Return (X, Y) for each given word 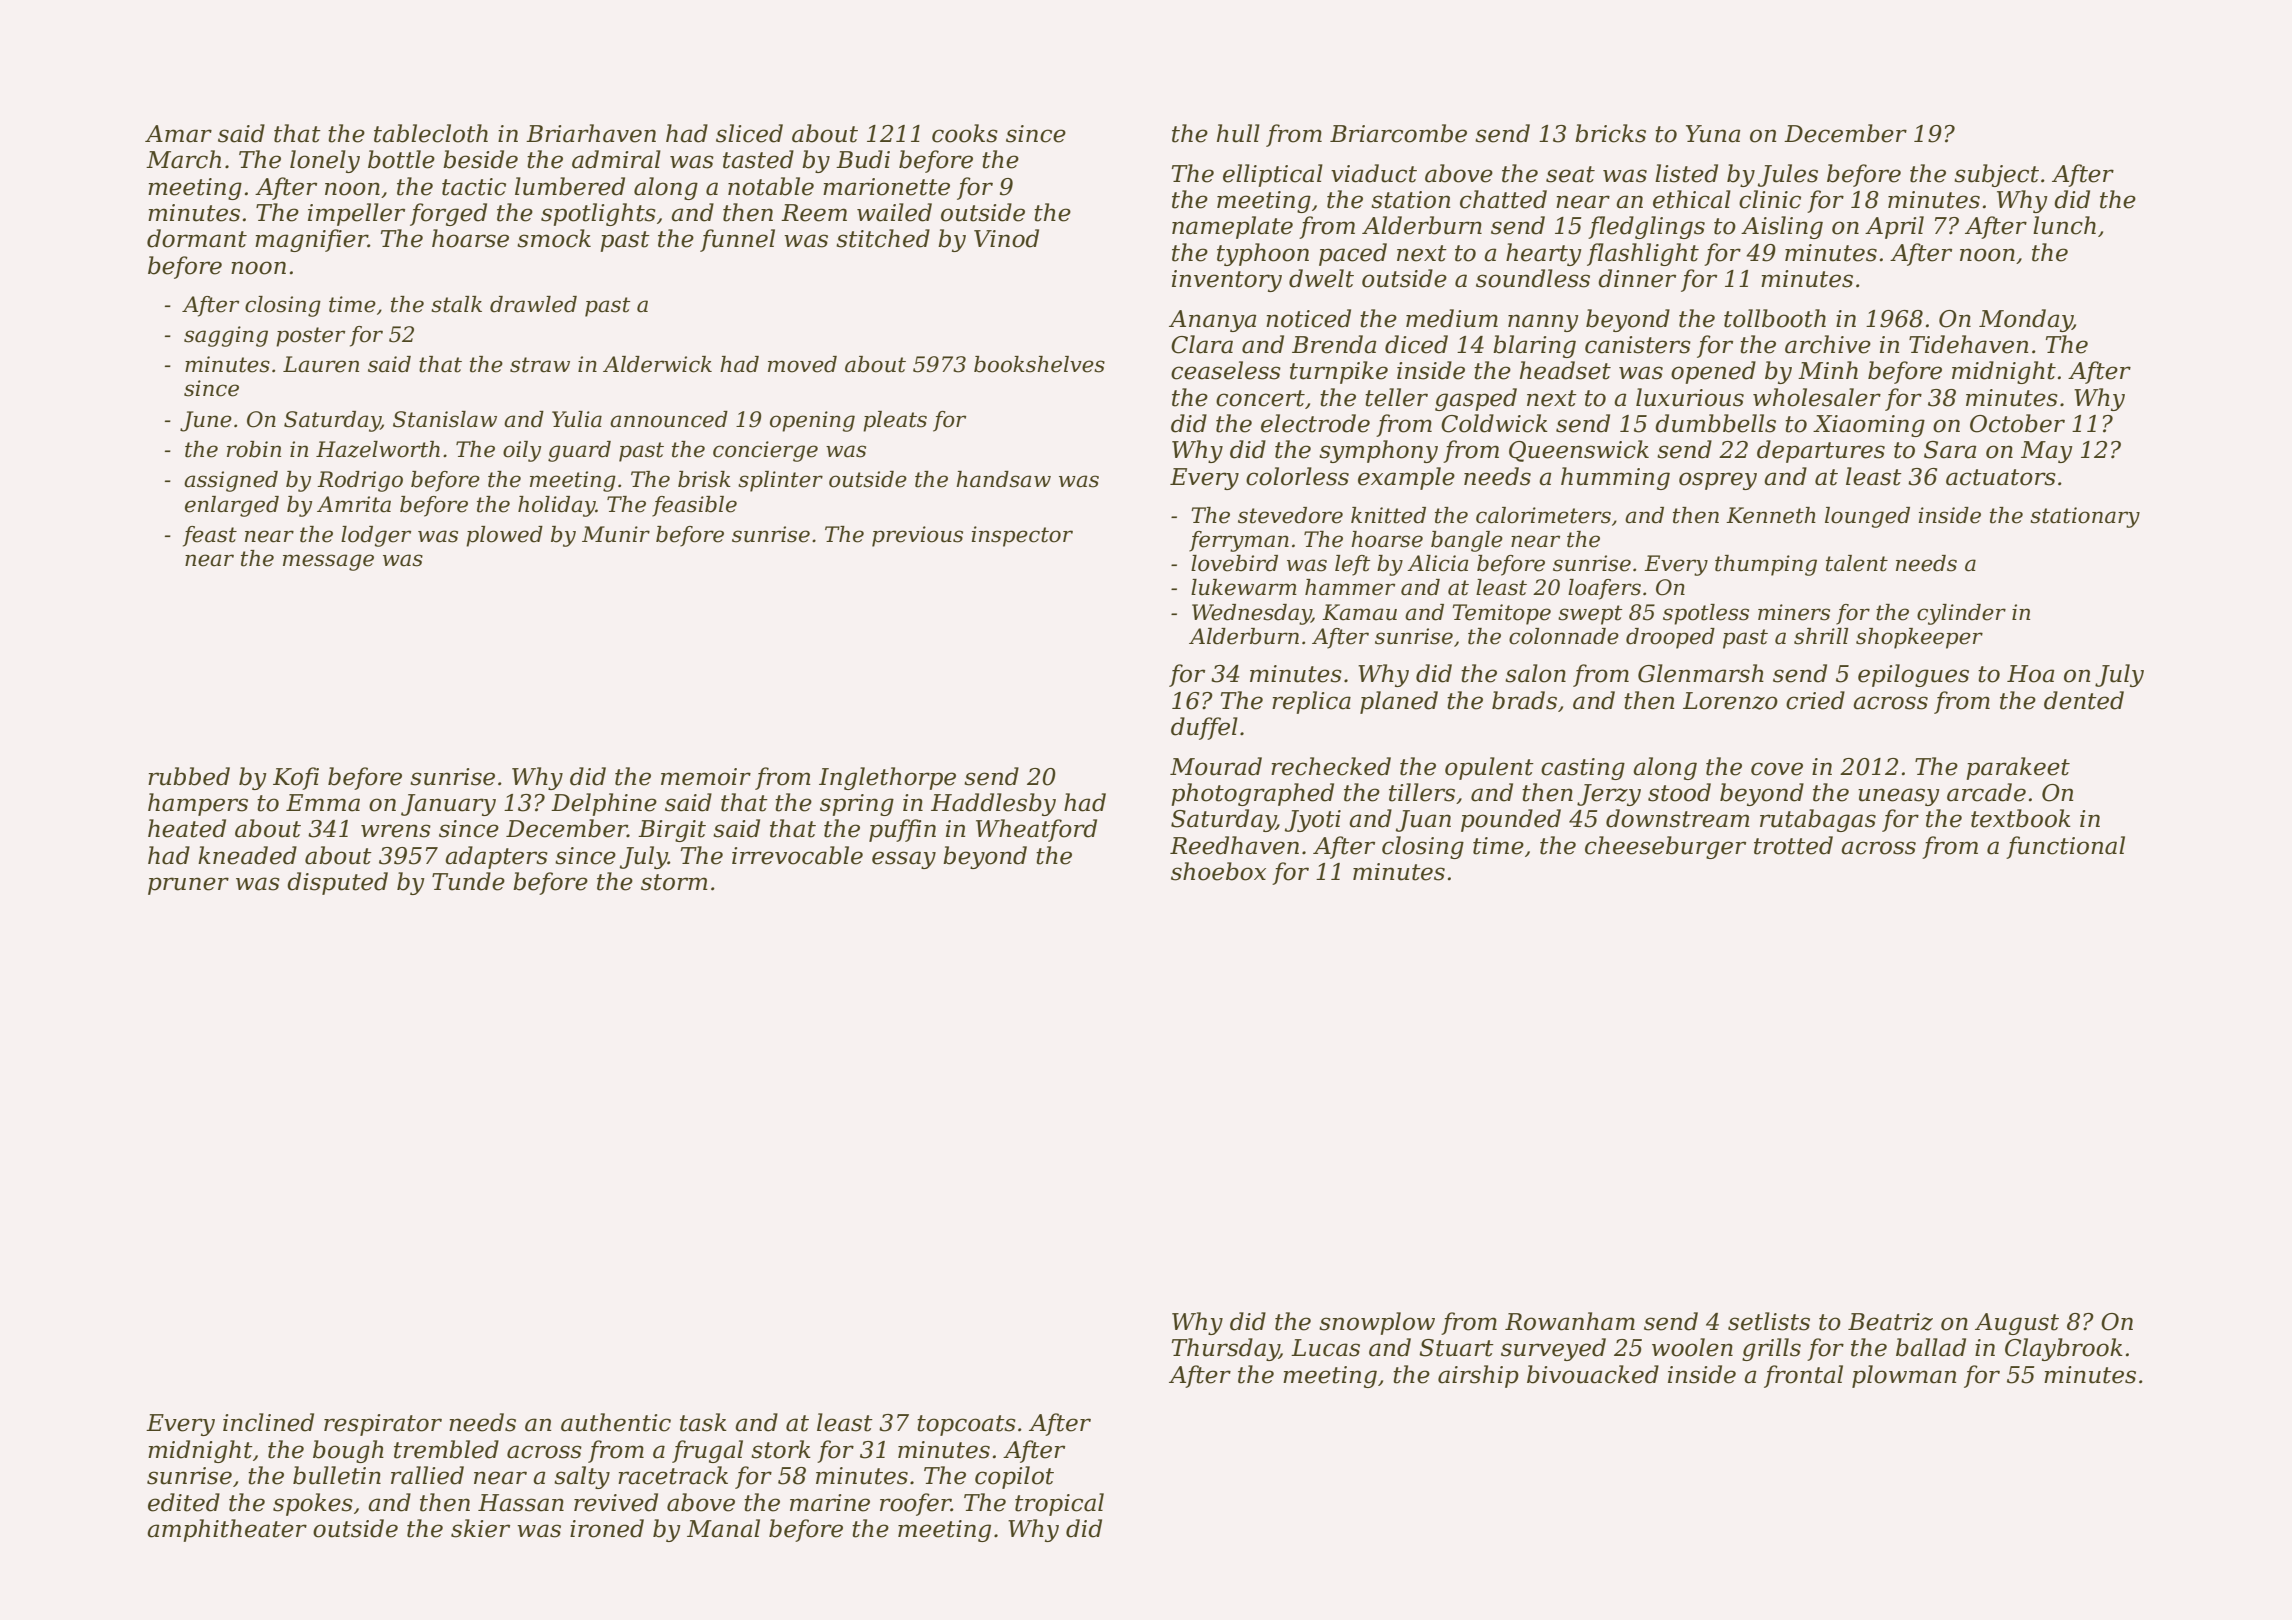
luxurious (1690, 397)
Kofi (296, 778)
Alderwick (657, 364)
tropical (1059, 1504)
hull (1238, 133)
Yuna (1713, 134)
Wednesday (1252, 614)
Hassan (521, 1503)
